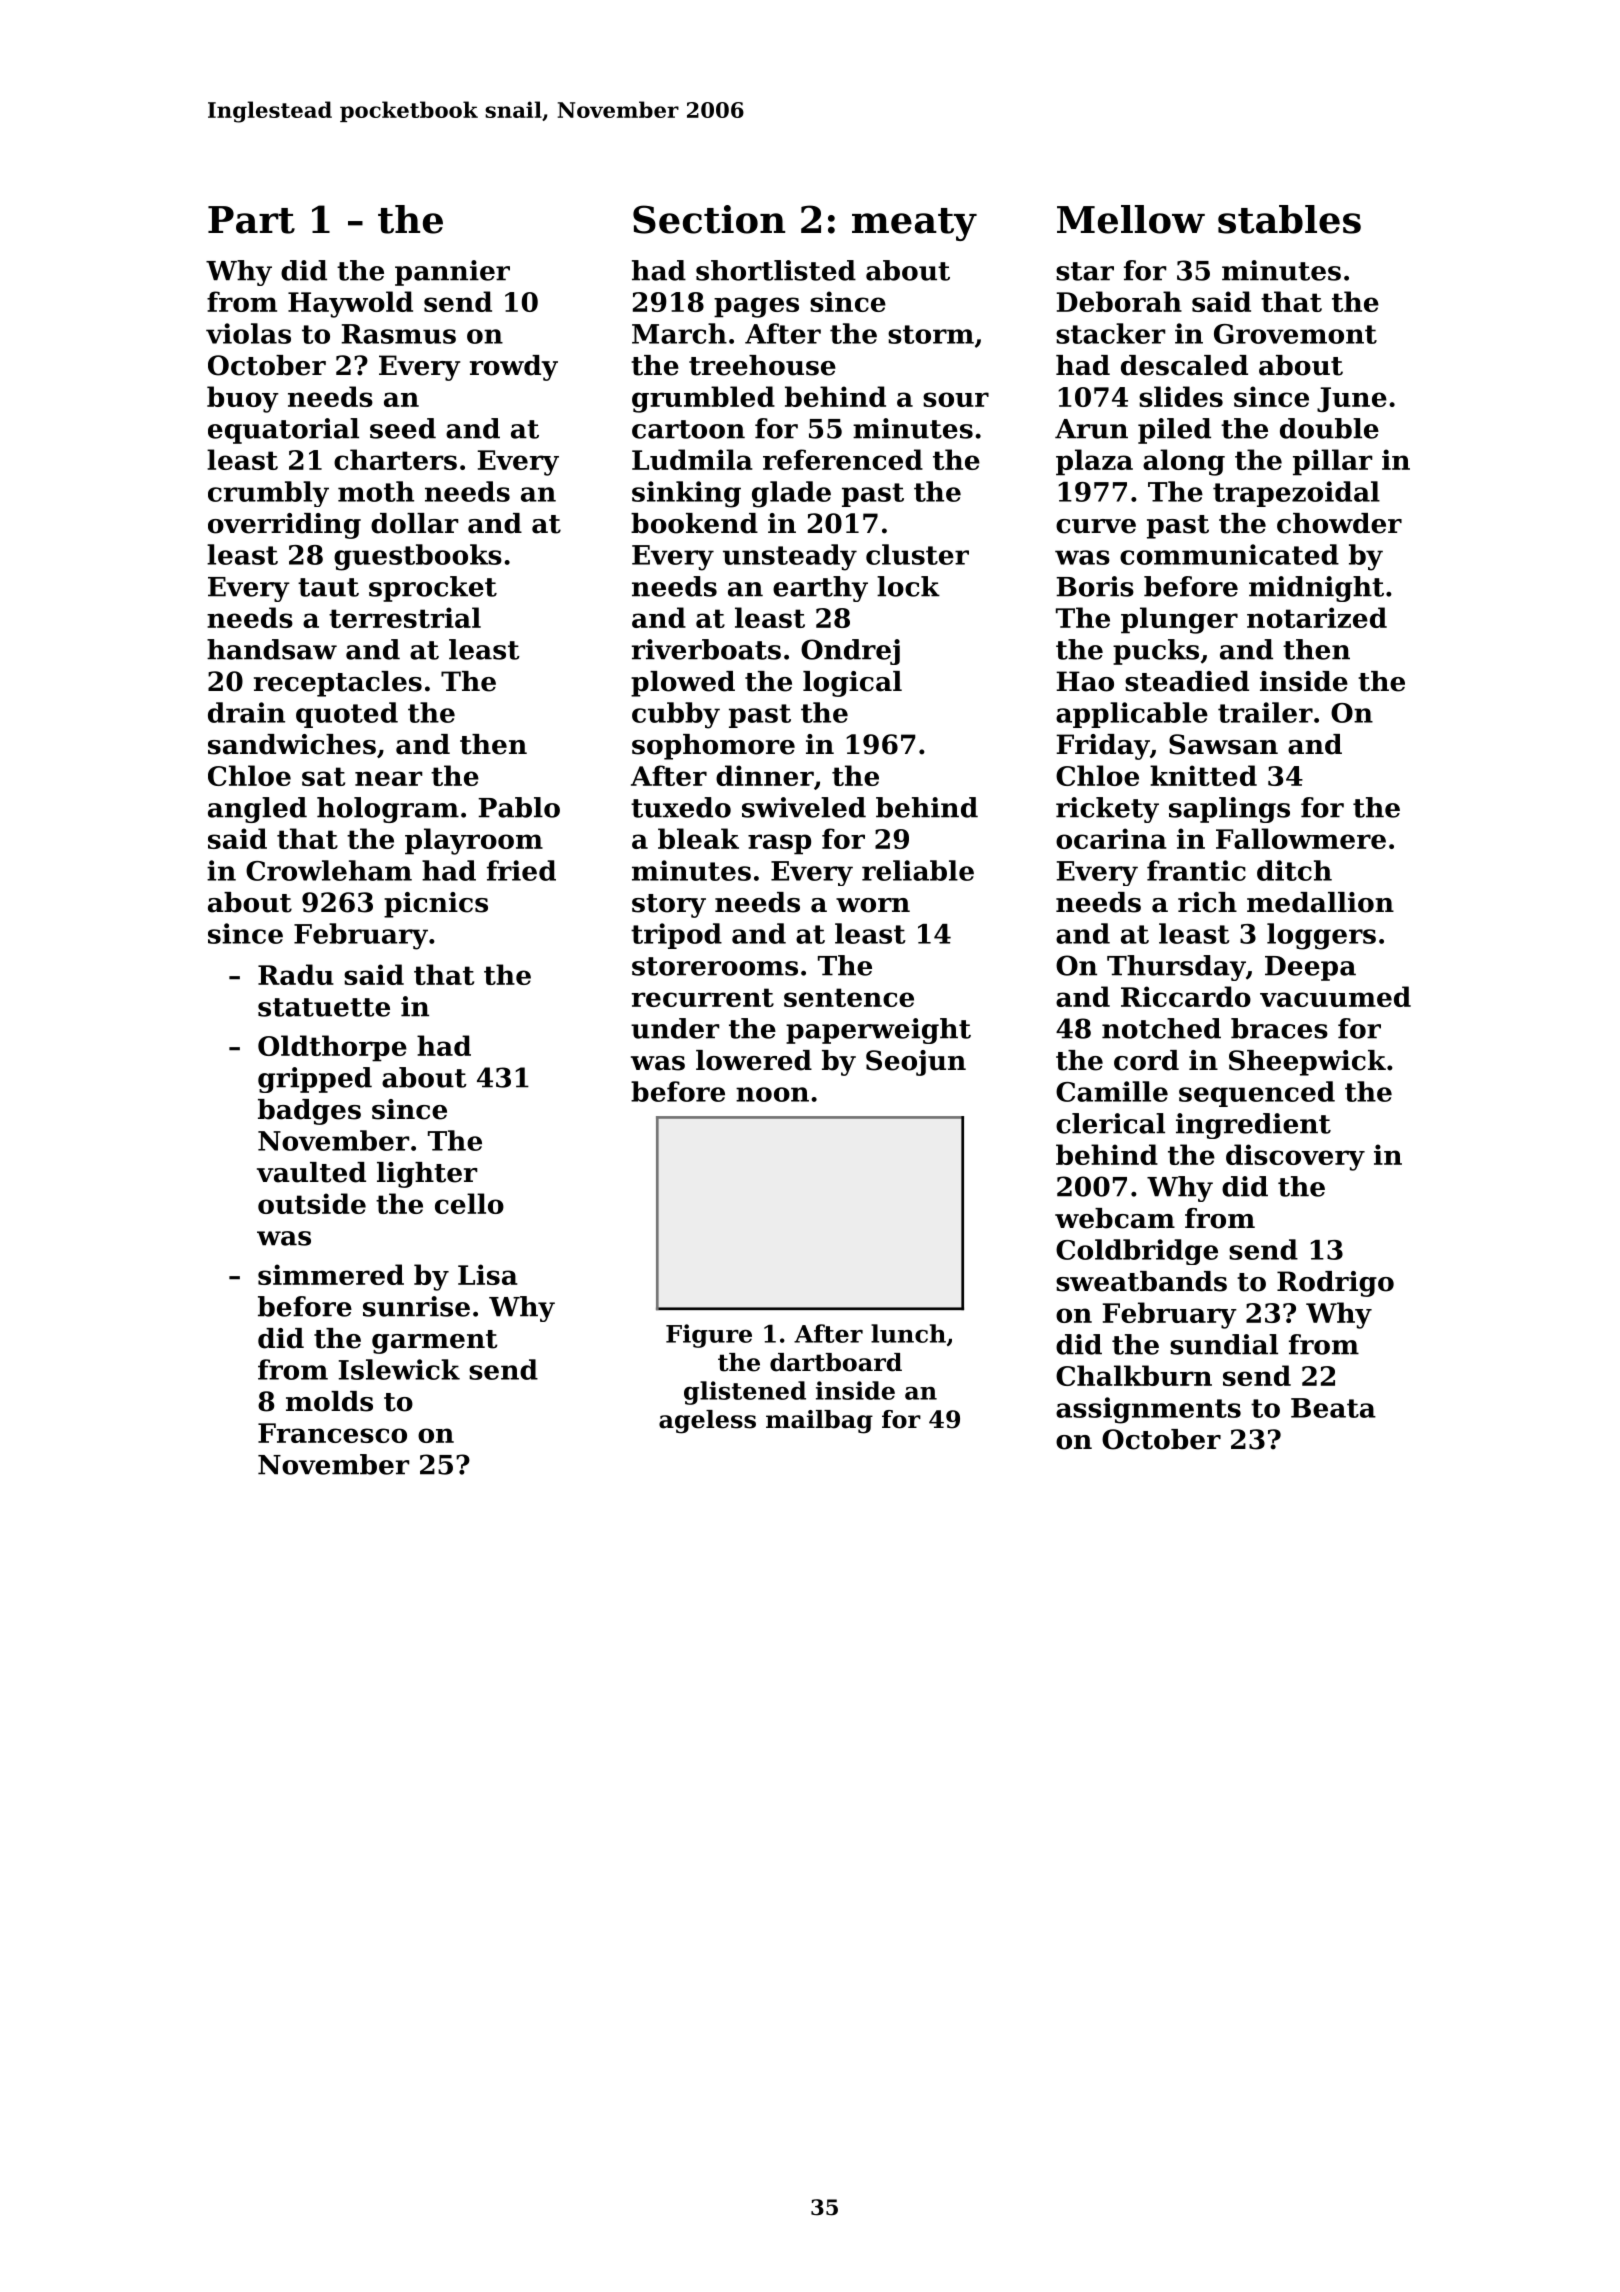  I want to click on noon, so click(772, 1094).
